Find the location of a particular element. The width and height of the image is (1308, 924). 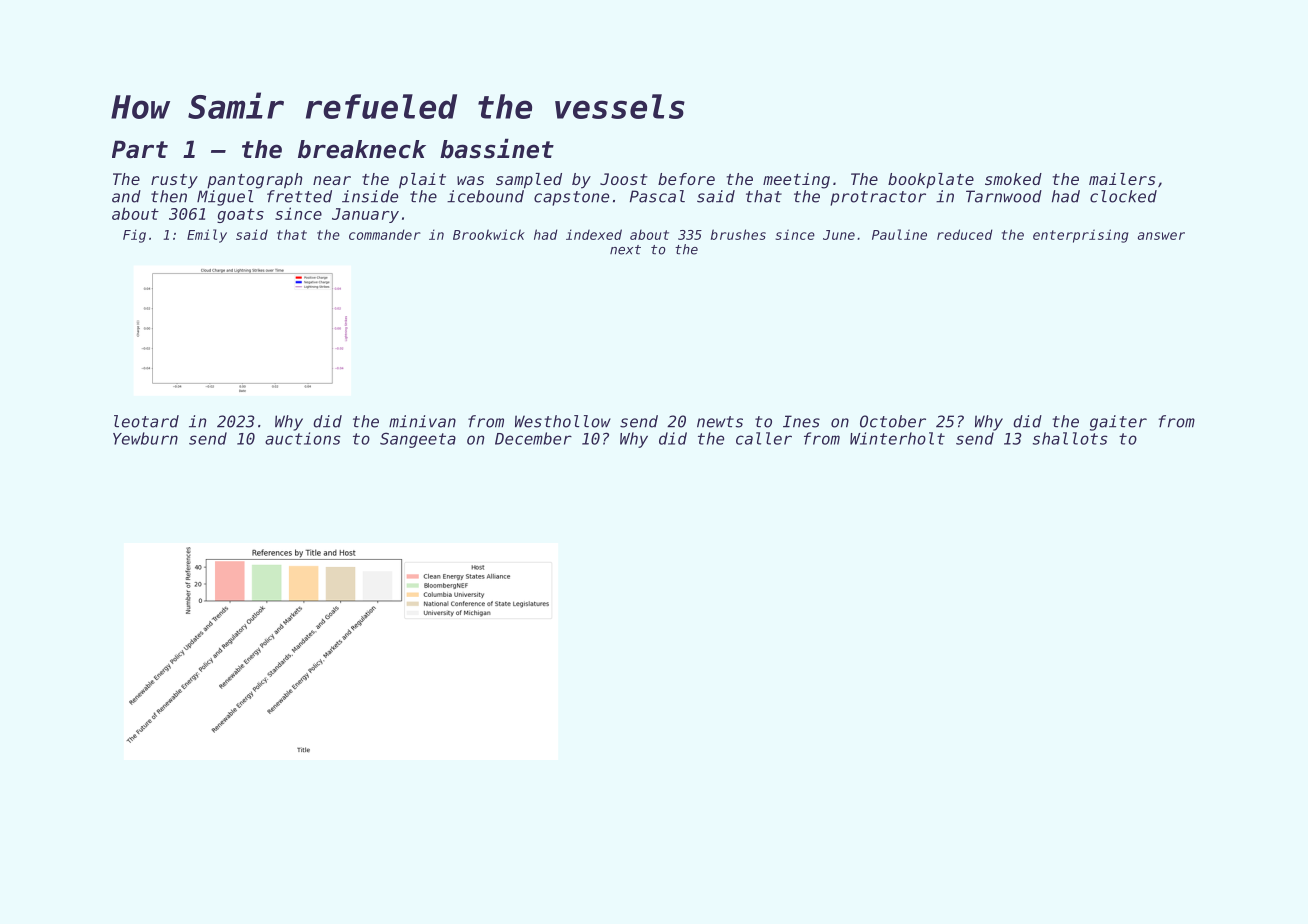

newts is located at coordinates (720, 422).
